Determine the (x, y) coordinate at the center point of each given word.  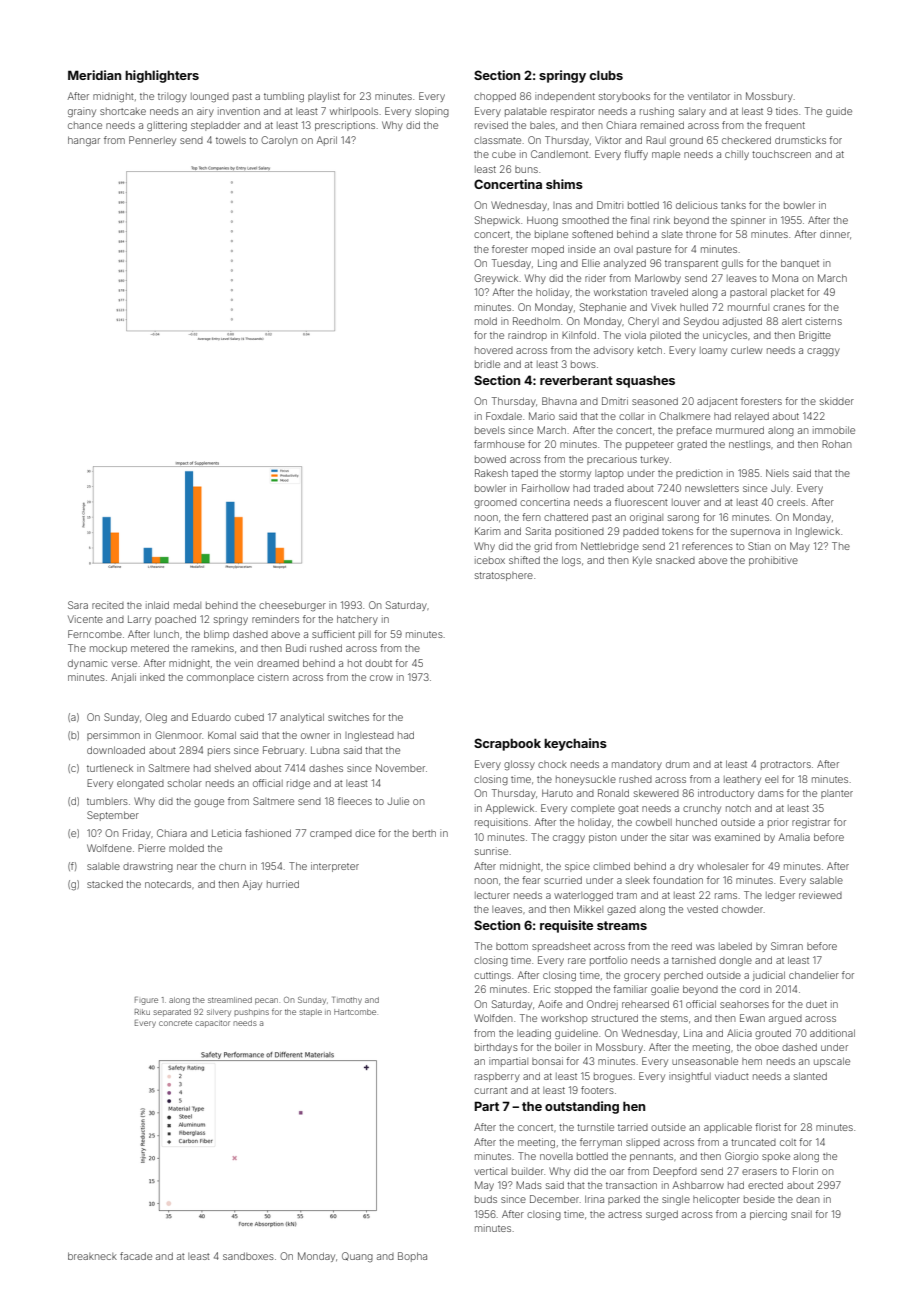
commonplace (220, 678)
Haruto (557, 793)
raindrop (527, 336)
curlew (746, 350)
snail (801, 1214)
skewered (656, 793)
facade (136, 1256)
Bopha (412, 1257)
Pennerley (152, 141)
